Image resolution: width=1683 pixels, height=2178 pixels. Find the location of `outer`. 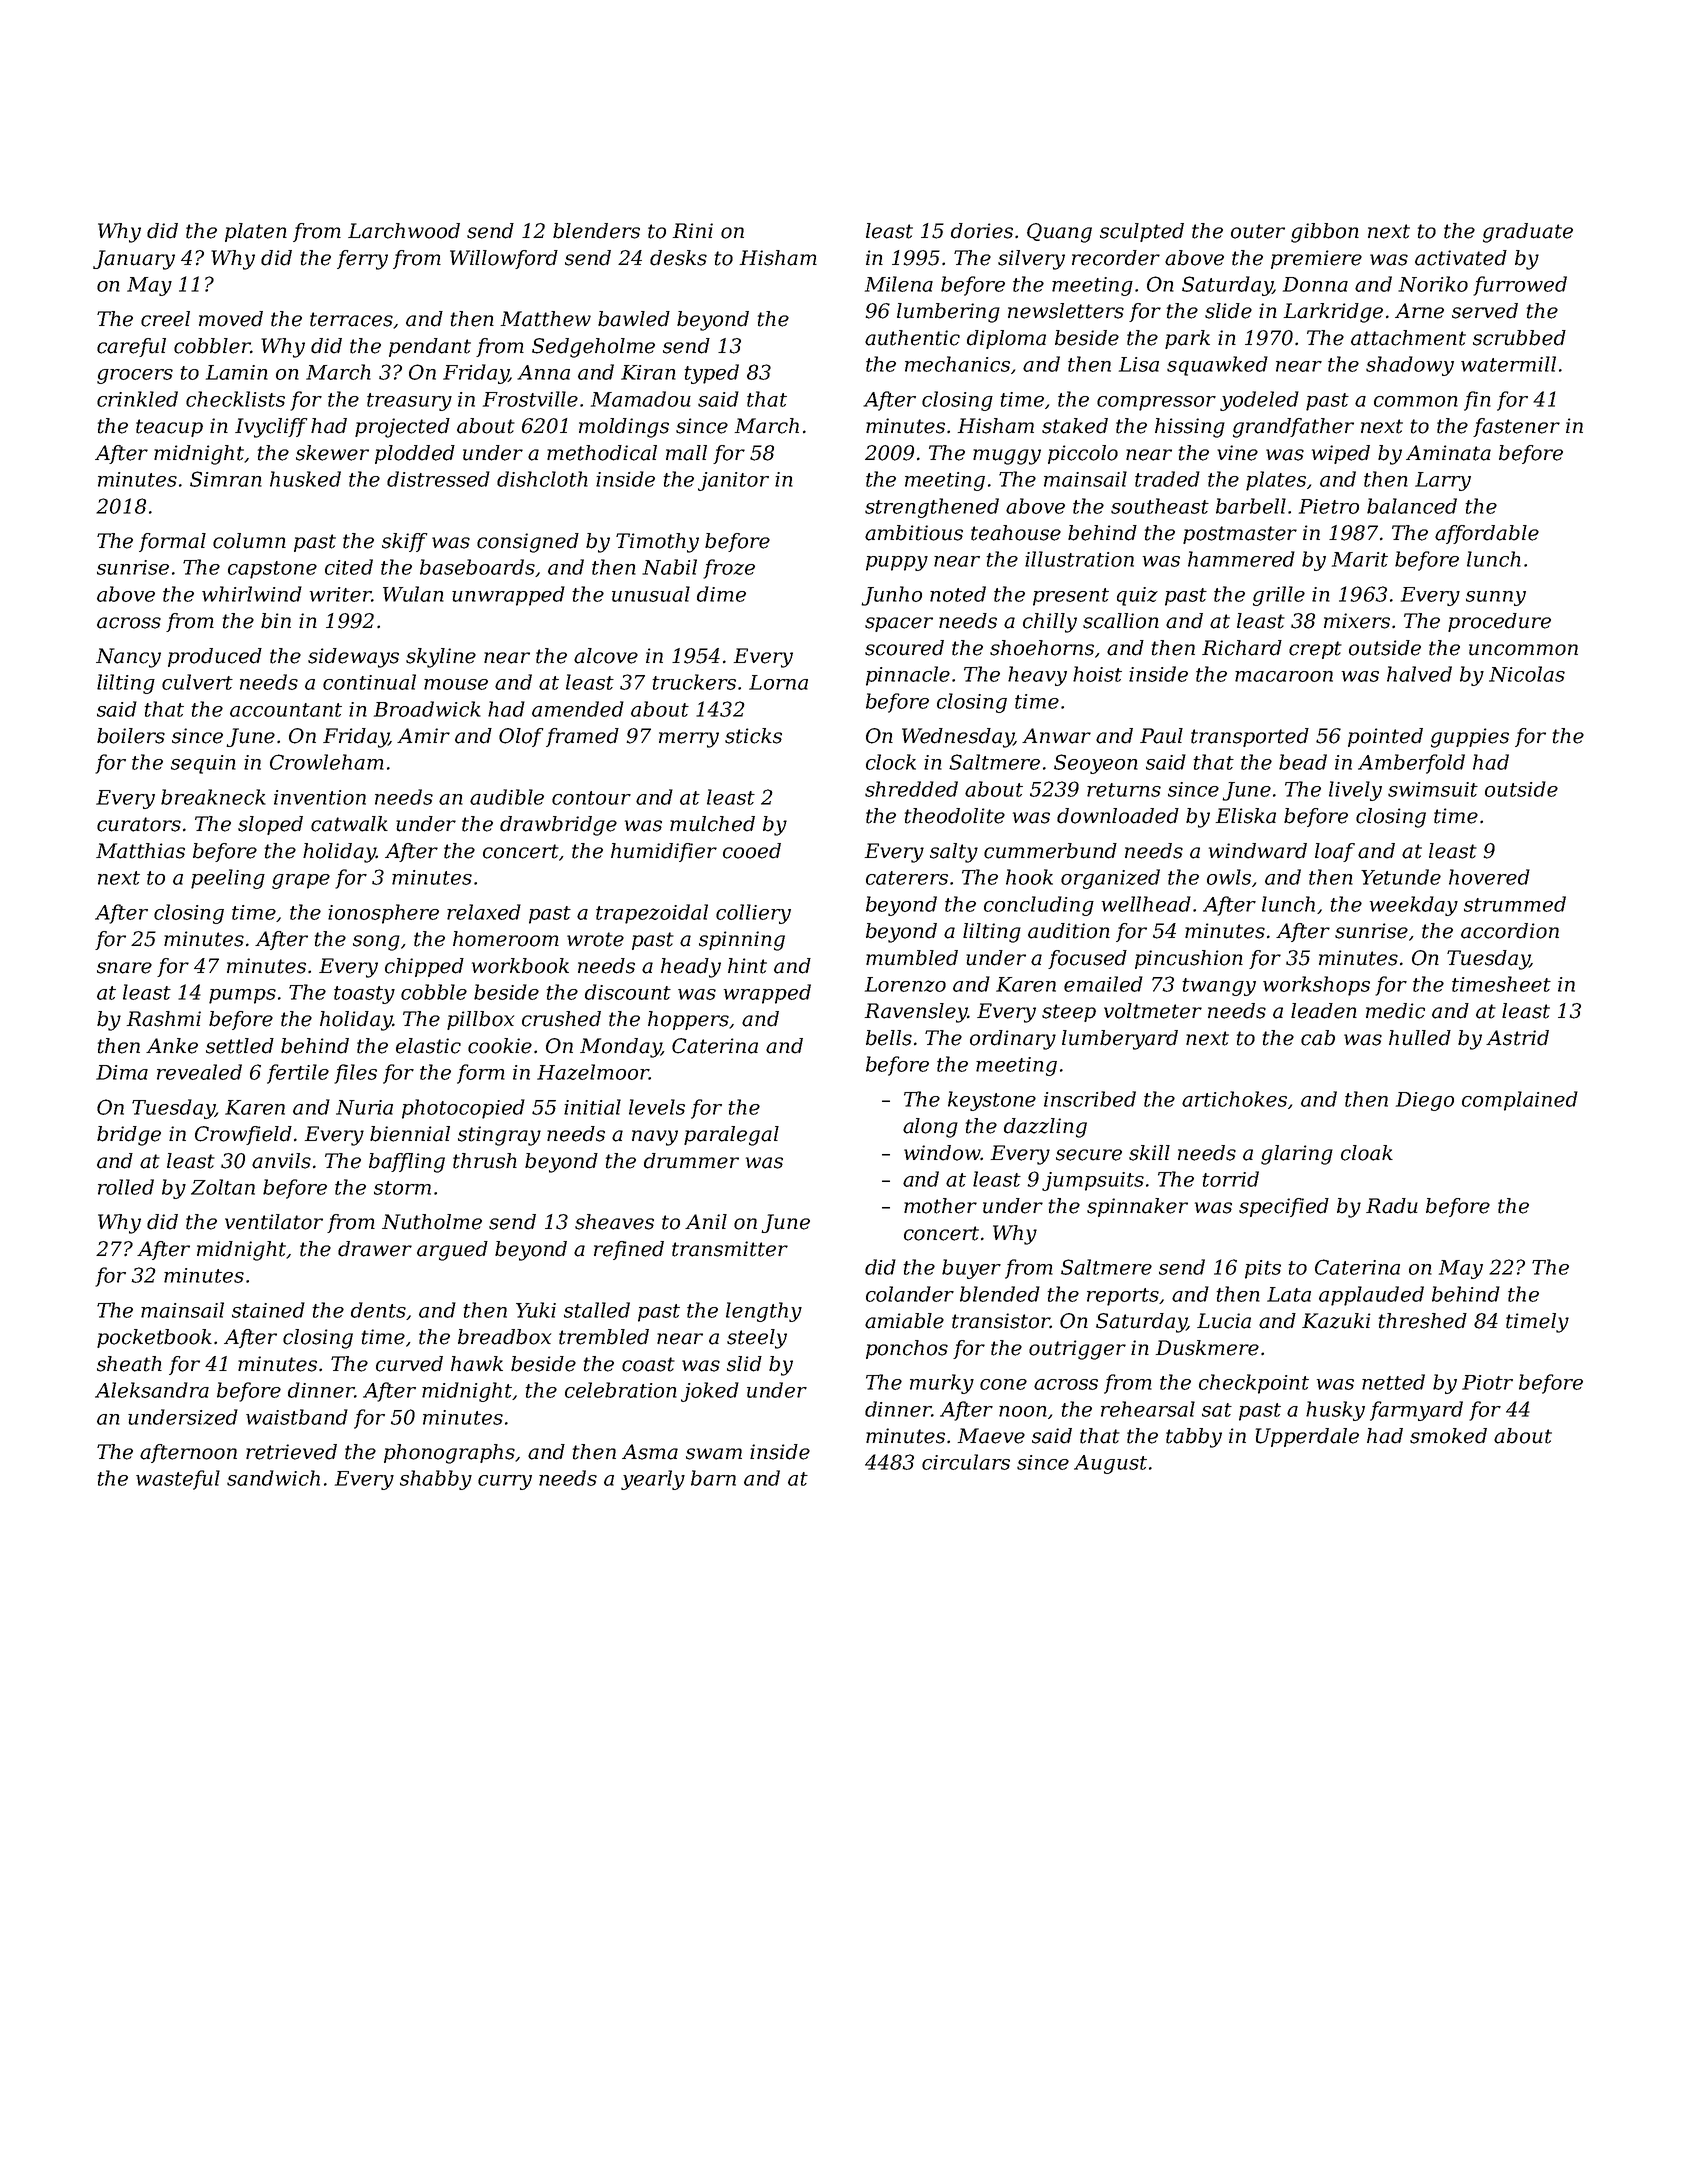

outer is located at coordinates (1258, 231).
